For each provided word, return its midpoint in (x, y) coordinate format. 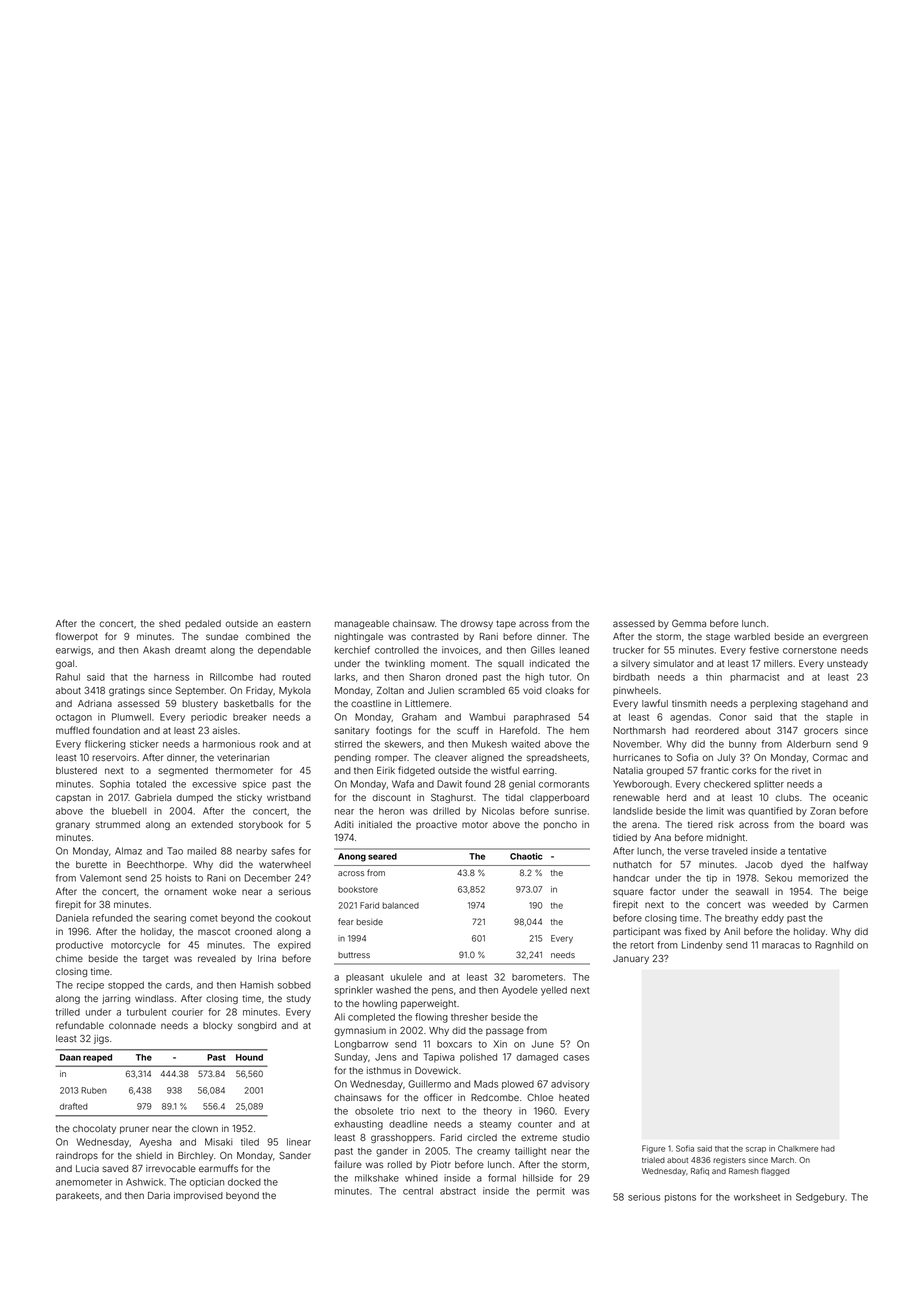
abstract (458, 1191)
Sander (295, 1155)
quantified (770, 811)
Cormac (830, 757)
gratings (127, 691)
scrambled (481, 690)
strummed (118, 824)
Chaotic (526, 856)
